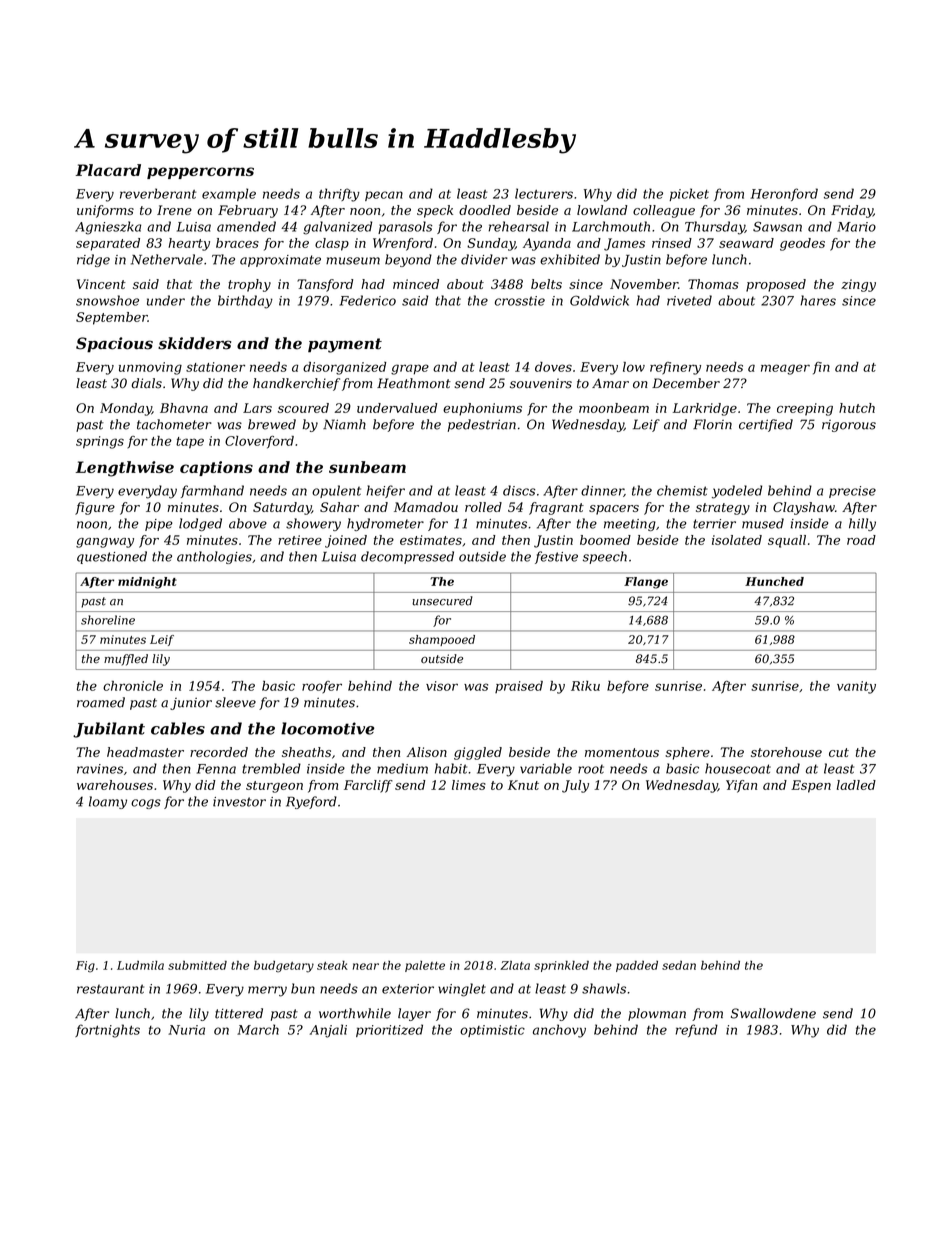  What do you see at coordinates (591, 769) in the document?
I see `root` at bounding box center [591, 769].
